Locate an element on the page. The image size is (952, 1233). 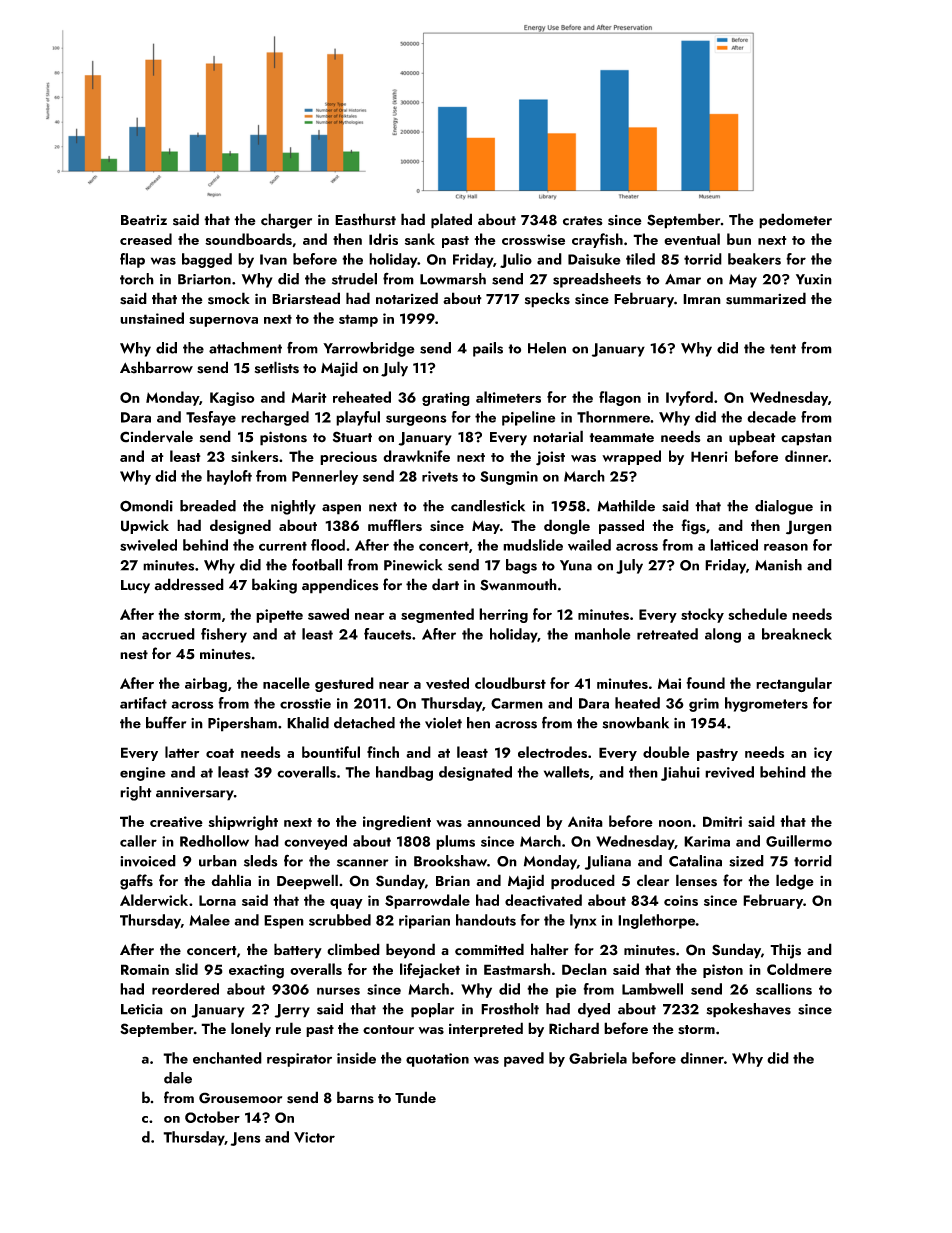
cloudburst is located at coordinates (510, 683).
